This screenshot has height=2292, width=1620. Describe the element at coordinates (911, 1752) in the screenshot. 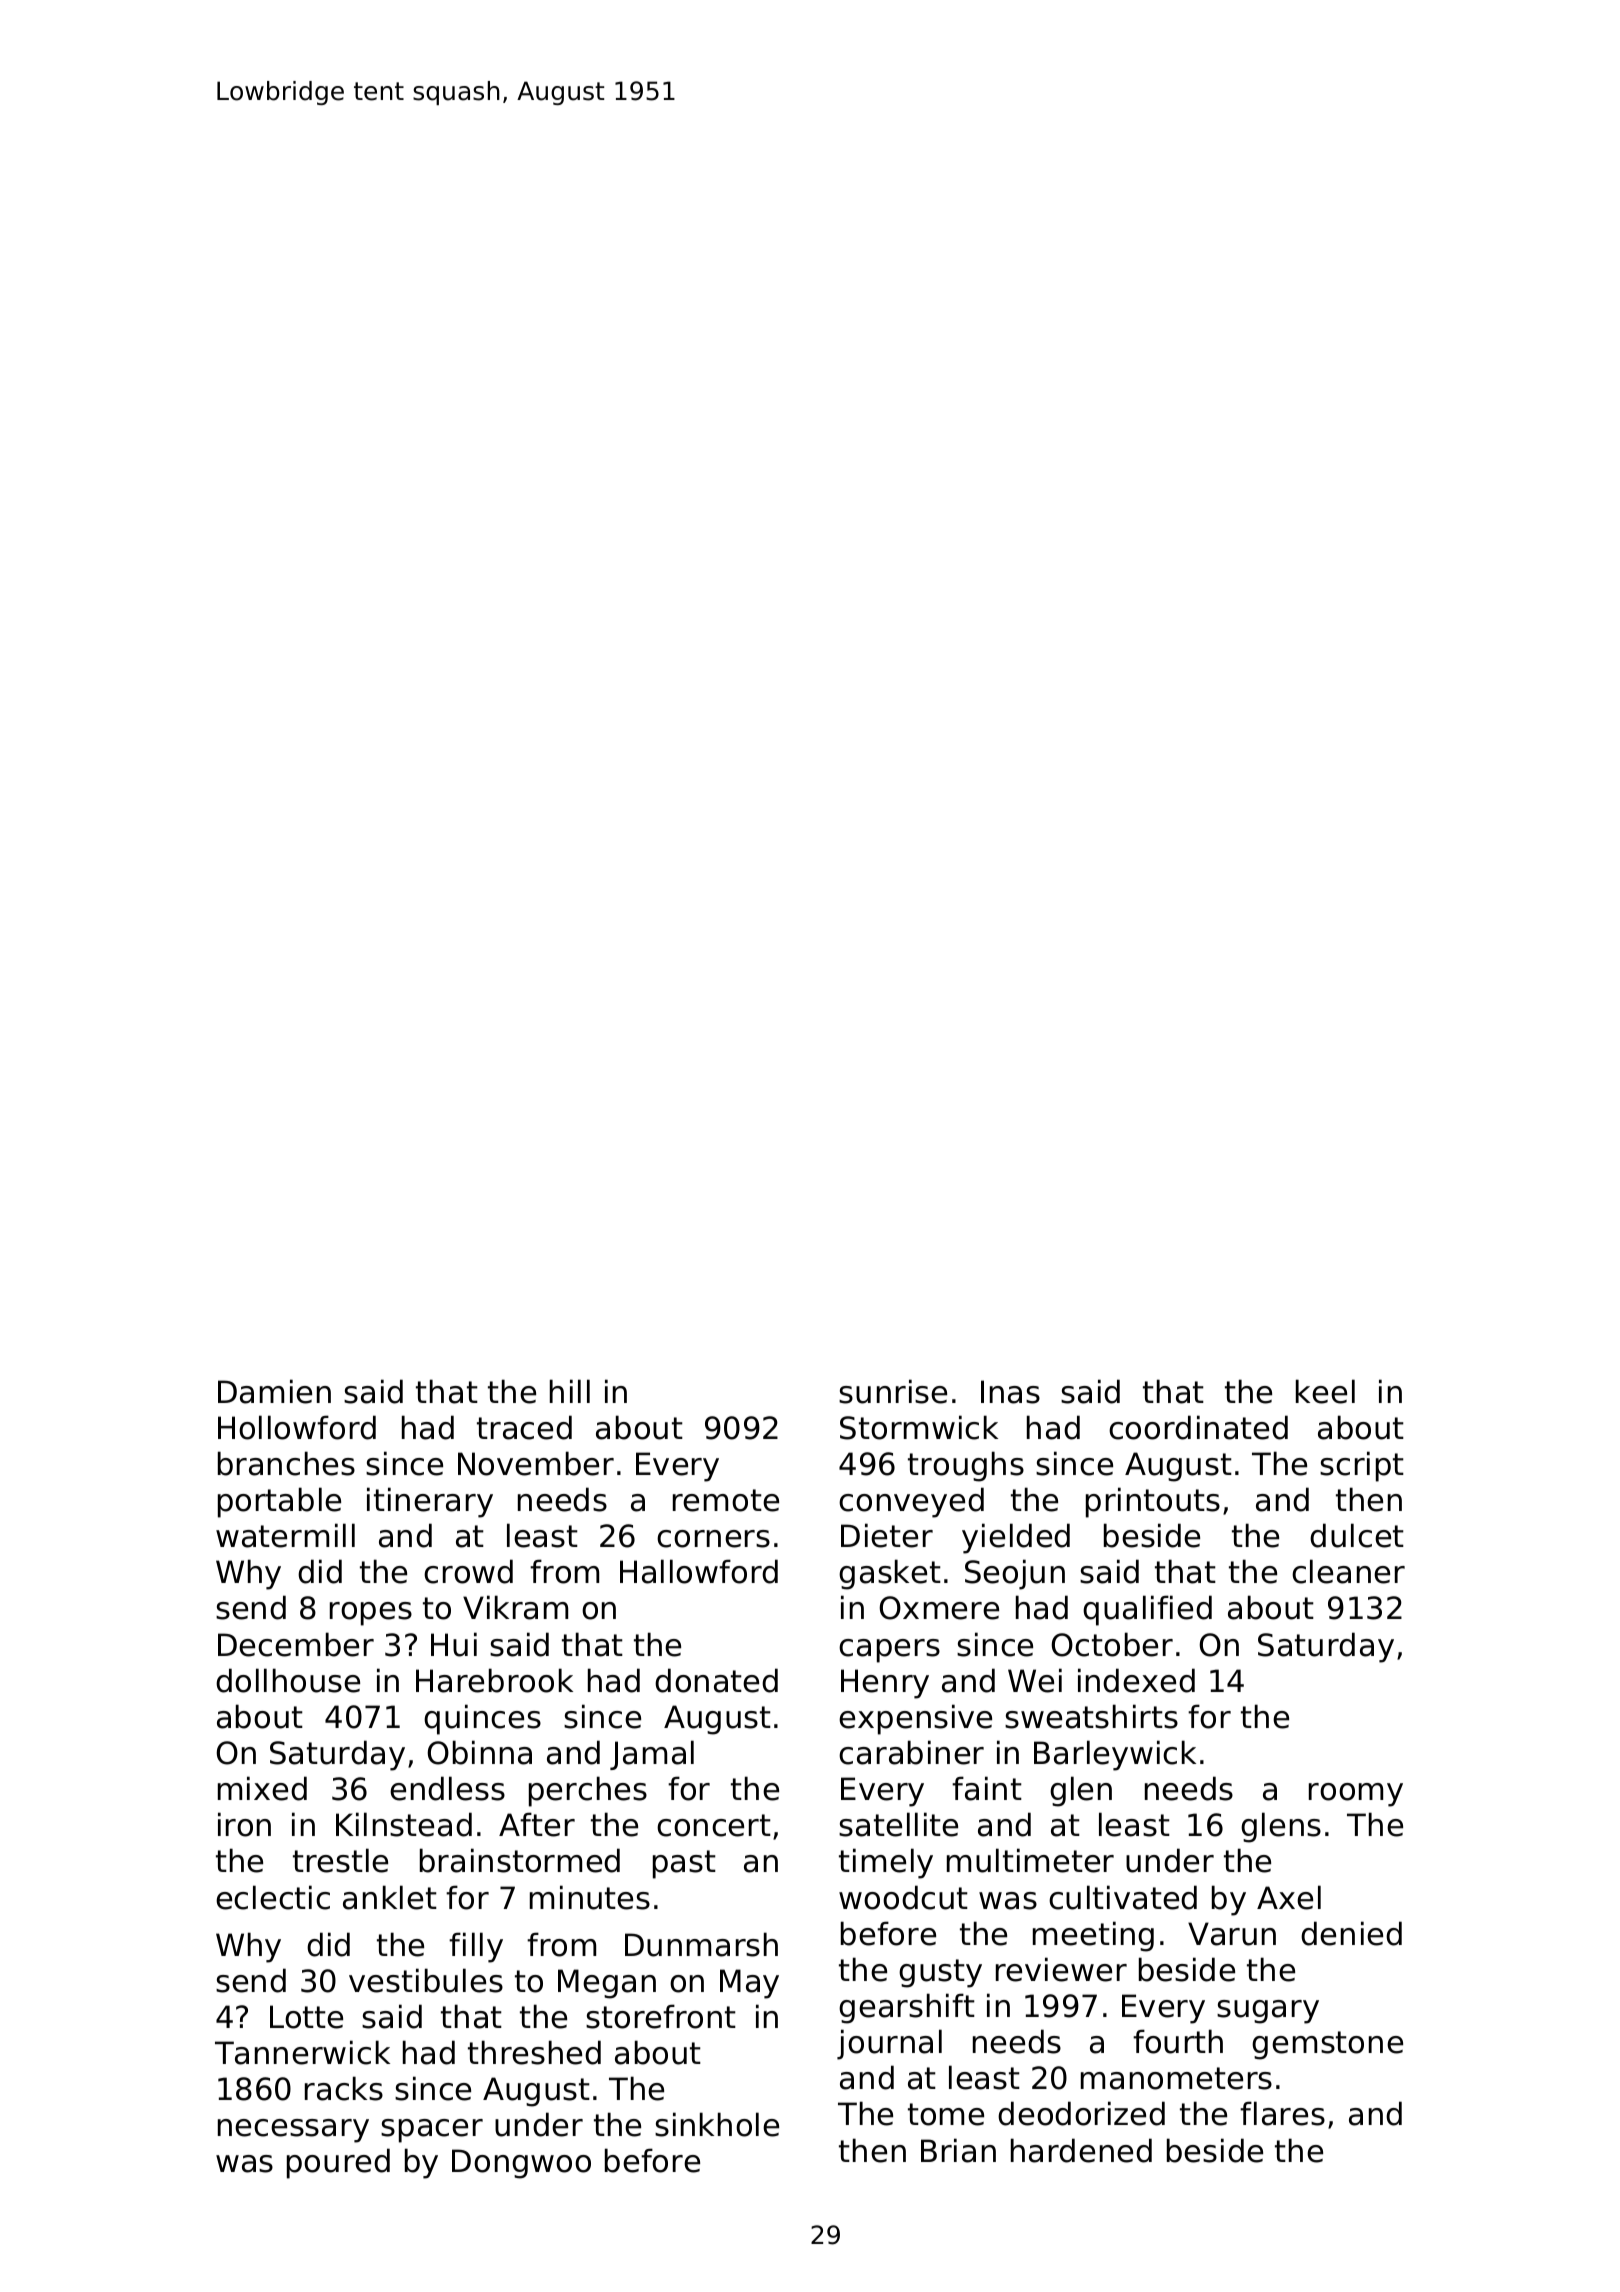

I see `carabiner` at that location.
